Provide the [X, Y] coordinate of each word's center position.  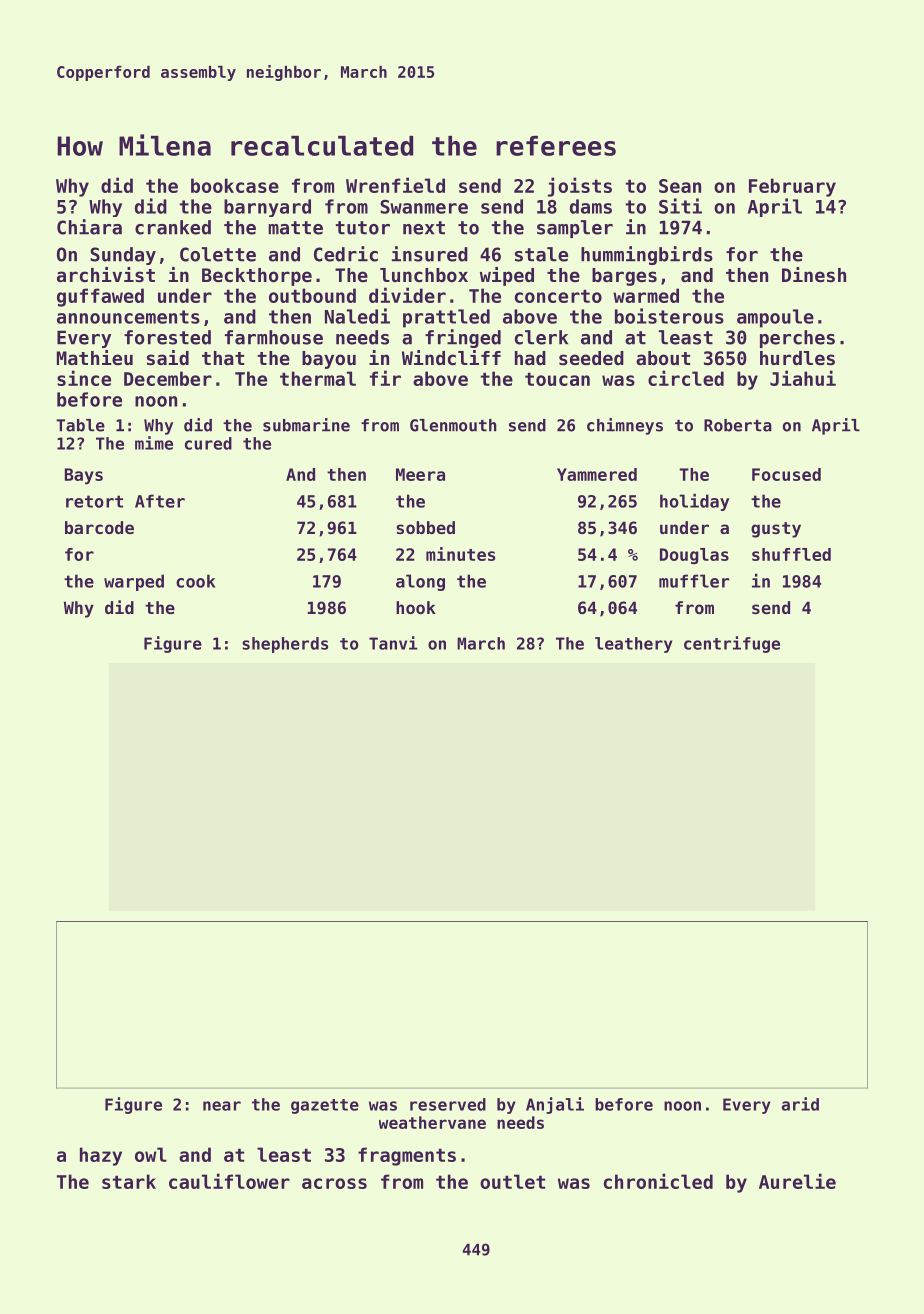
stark [129, 1181]
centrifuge [732, 644]
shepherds [285, 645]
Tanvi [393, 643]
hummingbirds [647, 255]
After [160, 501]
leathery [634, 645]
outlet [512, 1181]
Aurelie [797, 1181]
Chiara [89, 227]
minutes [460, 554]
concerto [558, 296]
